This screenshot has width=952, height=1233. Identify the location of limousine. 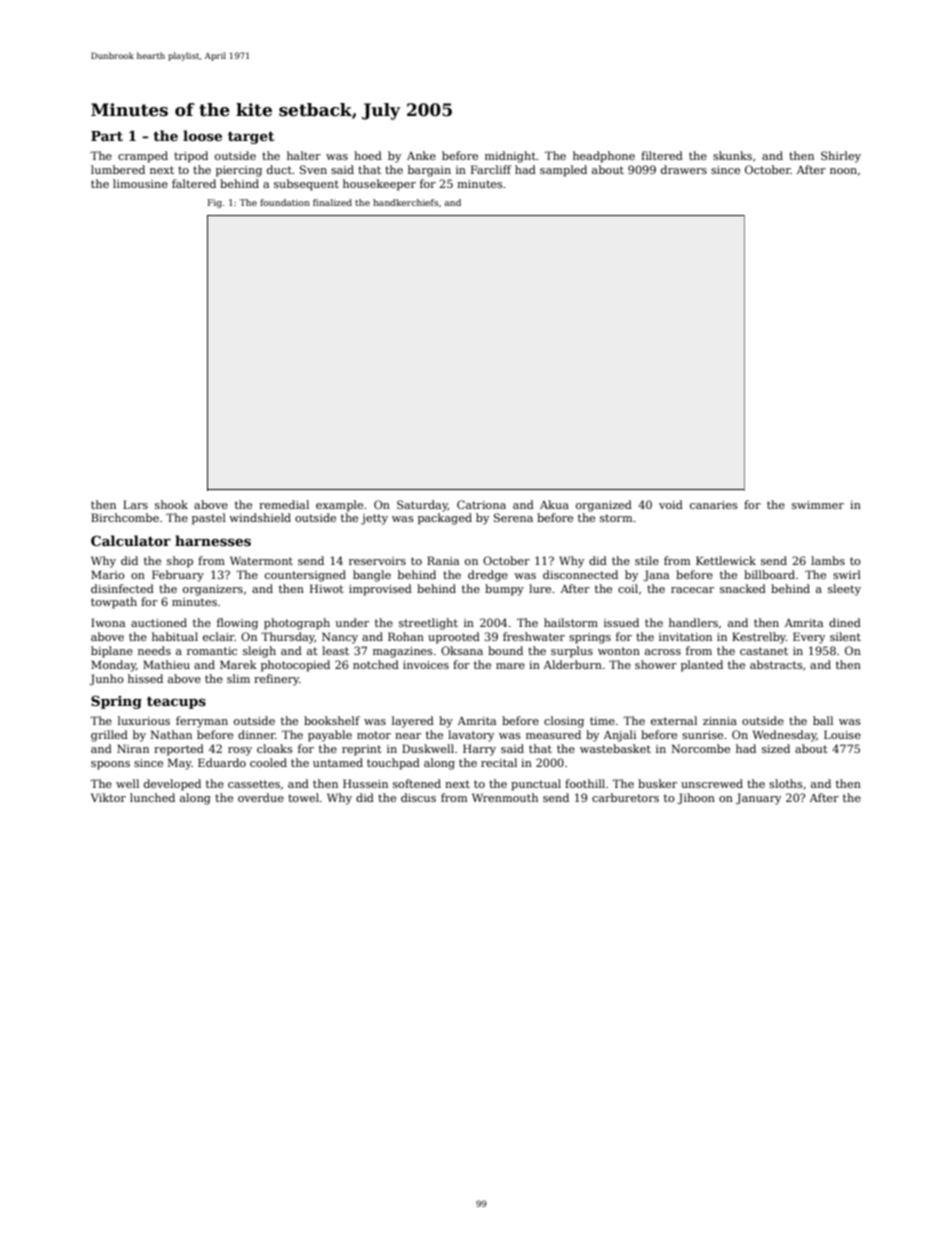
(140, 183).
